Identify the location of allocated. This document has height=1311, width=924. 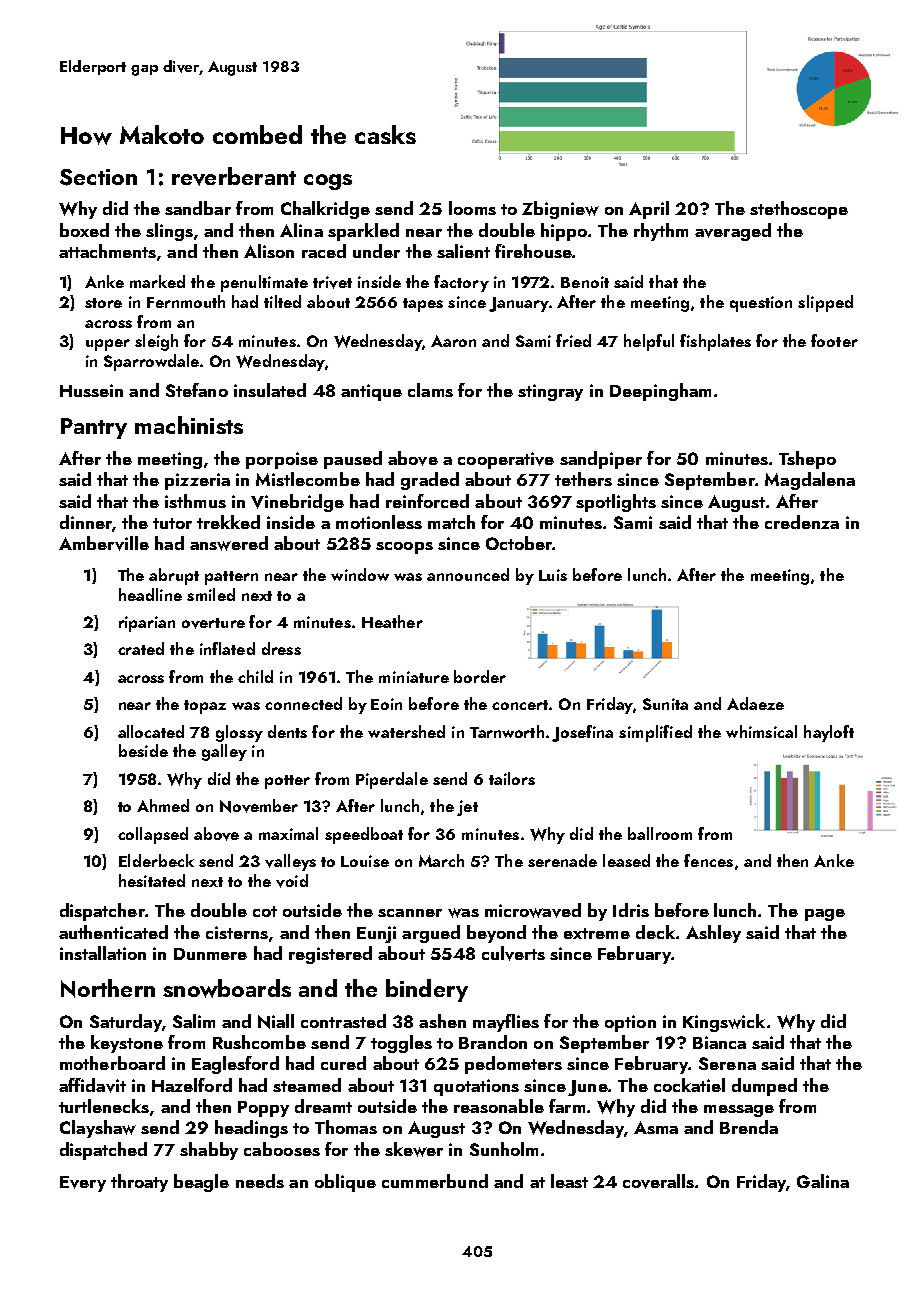
(151, 731).
